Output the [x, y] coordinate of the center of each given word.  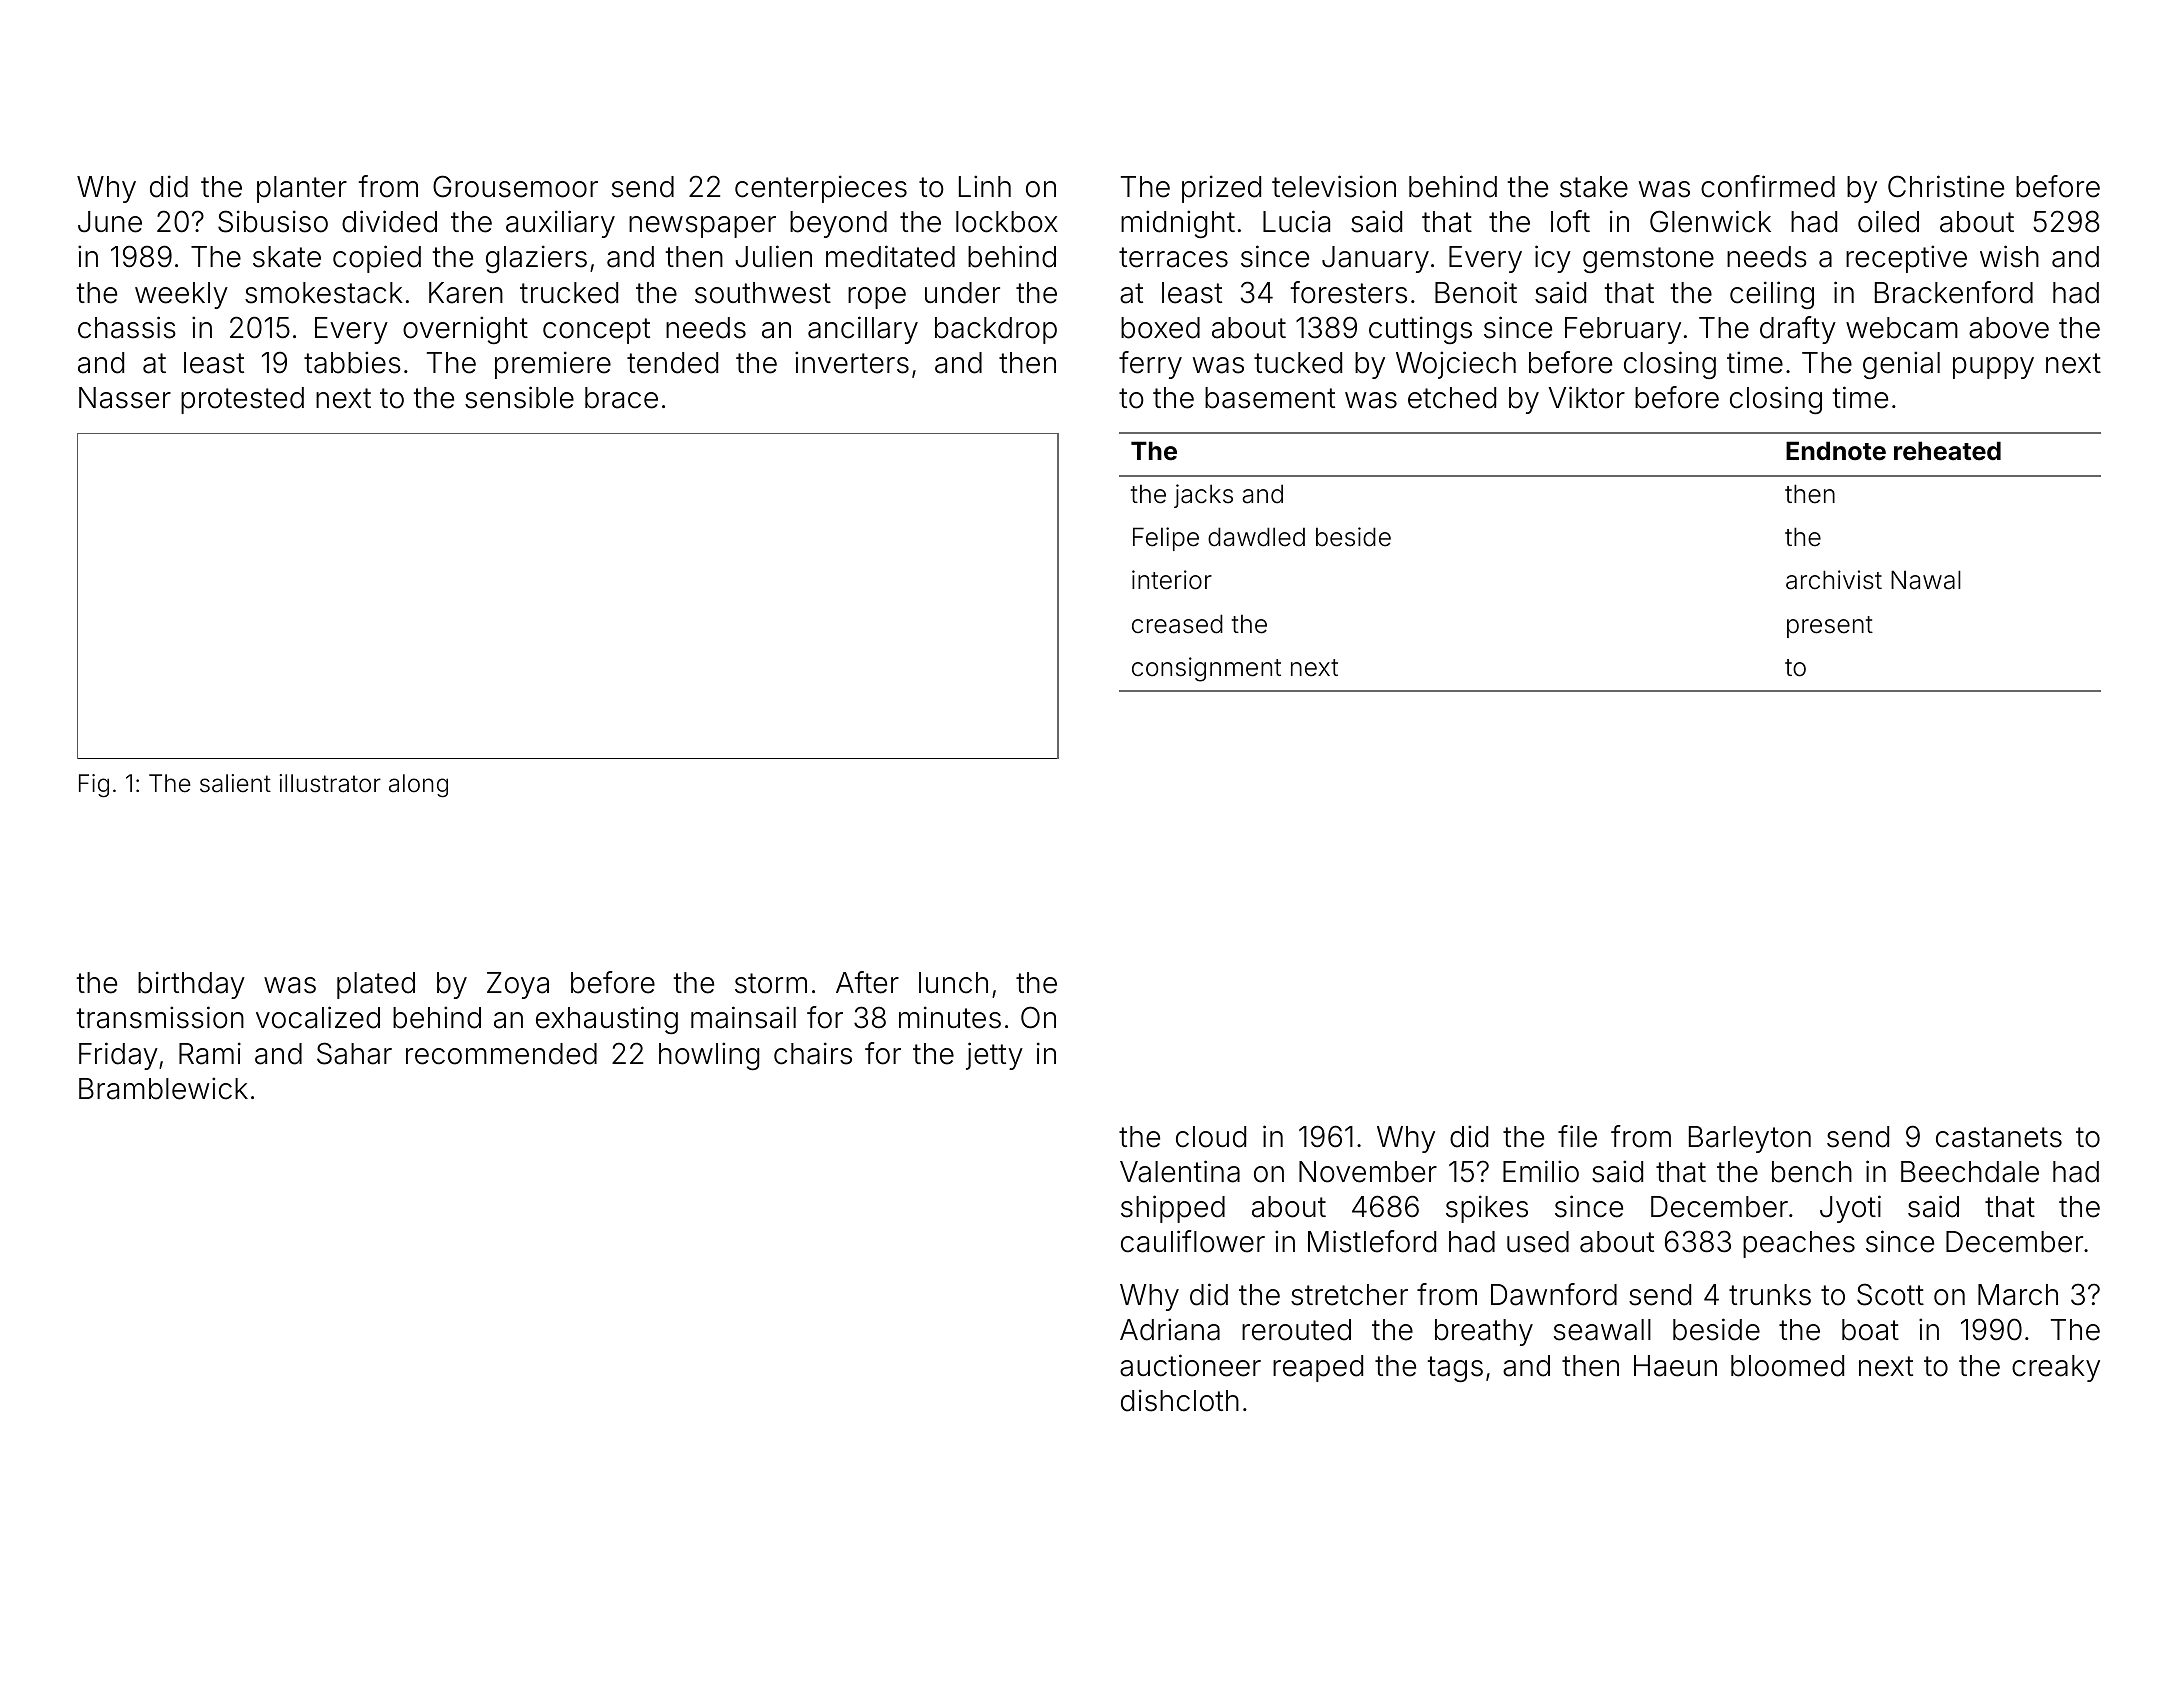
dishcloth [1180, 1400]
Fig [94, 785]
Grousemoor [515, 186]
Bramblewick [163, 1088]
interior [1172, 580]
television [1334, 186]
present [1830, 627]
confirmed [1768, 186]
